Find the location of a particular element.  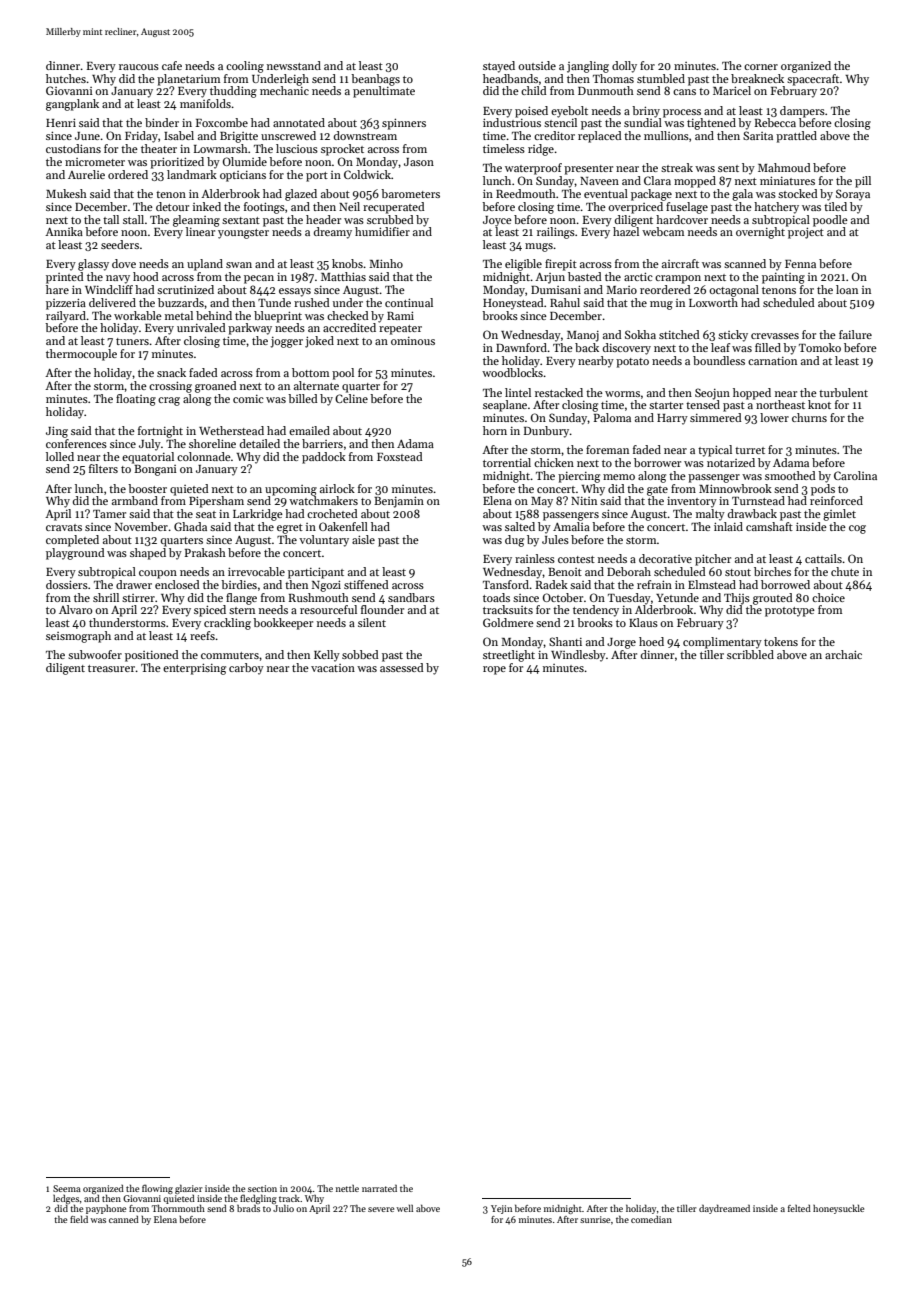

scribbled is located at coordinates (750, 654).
